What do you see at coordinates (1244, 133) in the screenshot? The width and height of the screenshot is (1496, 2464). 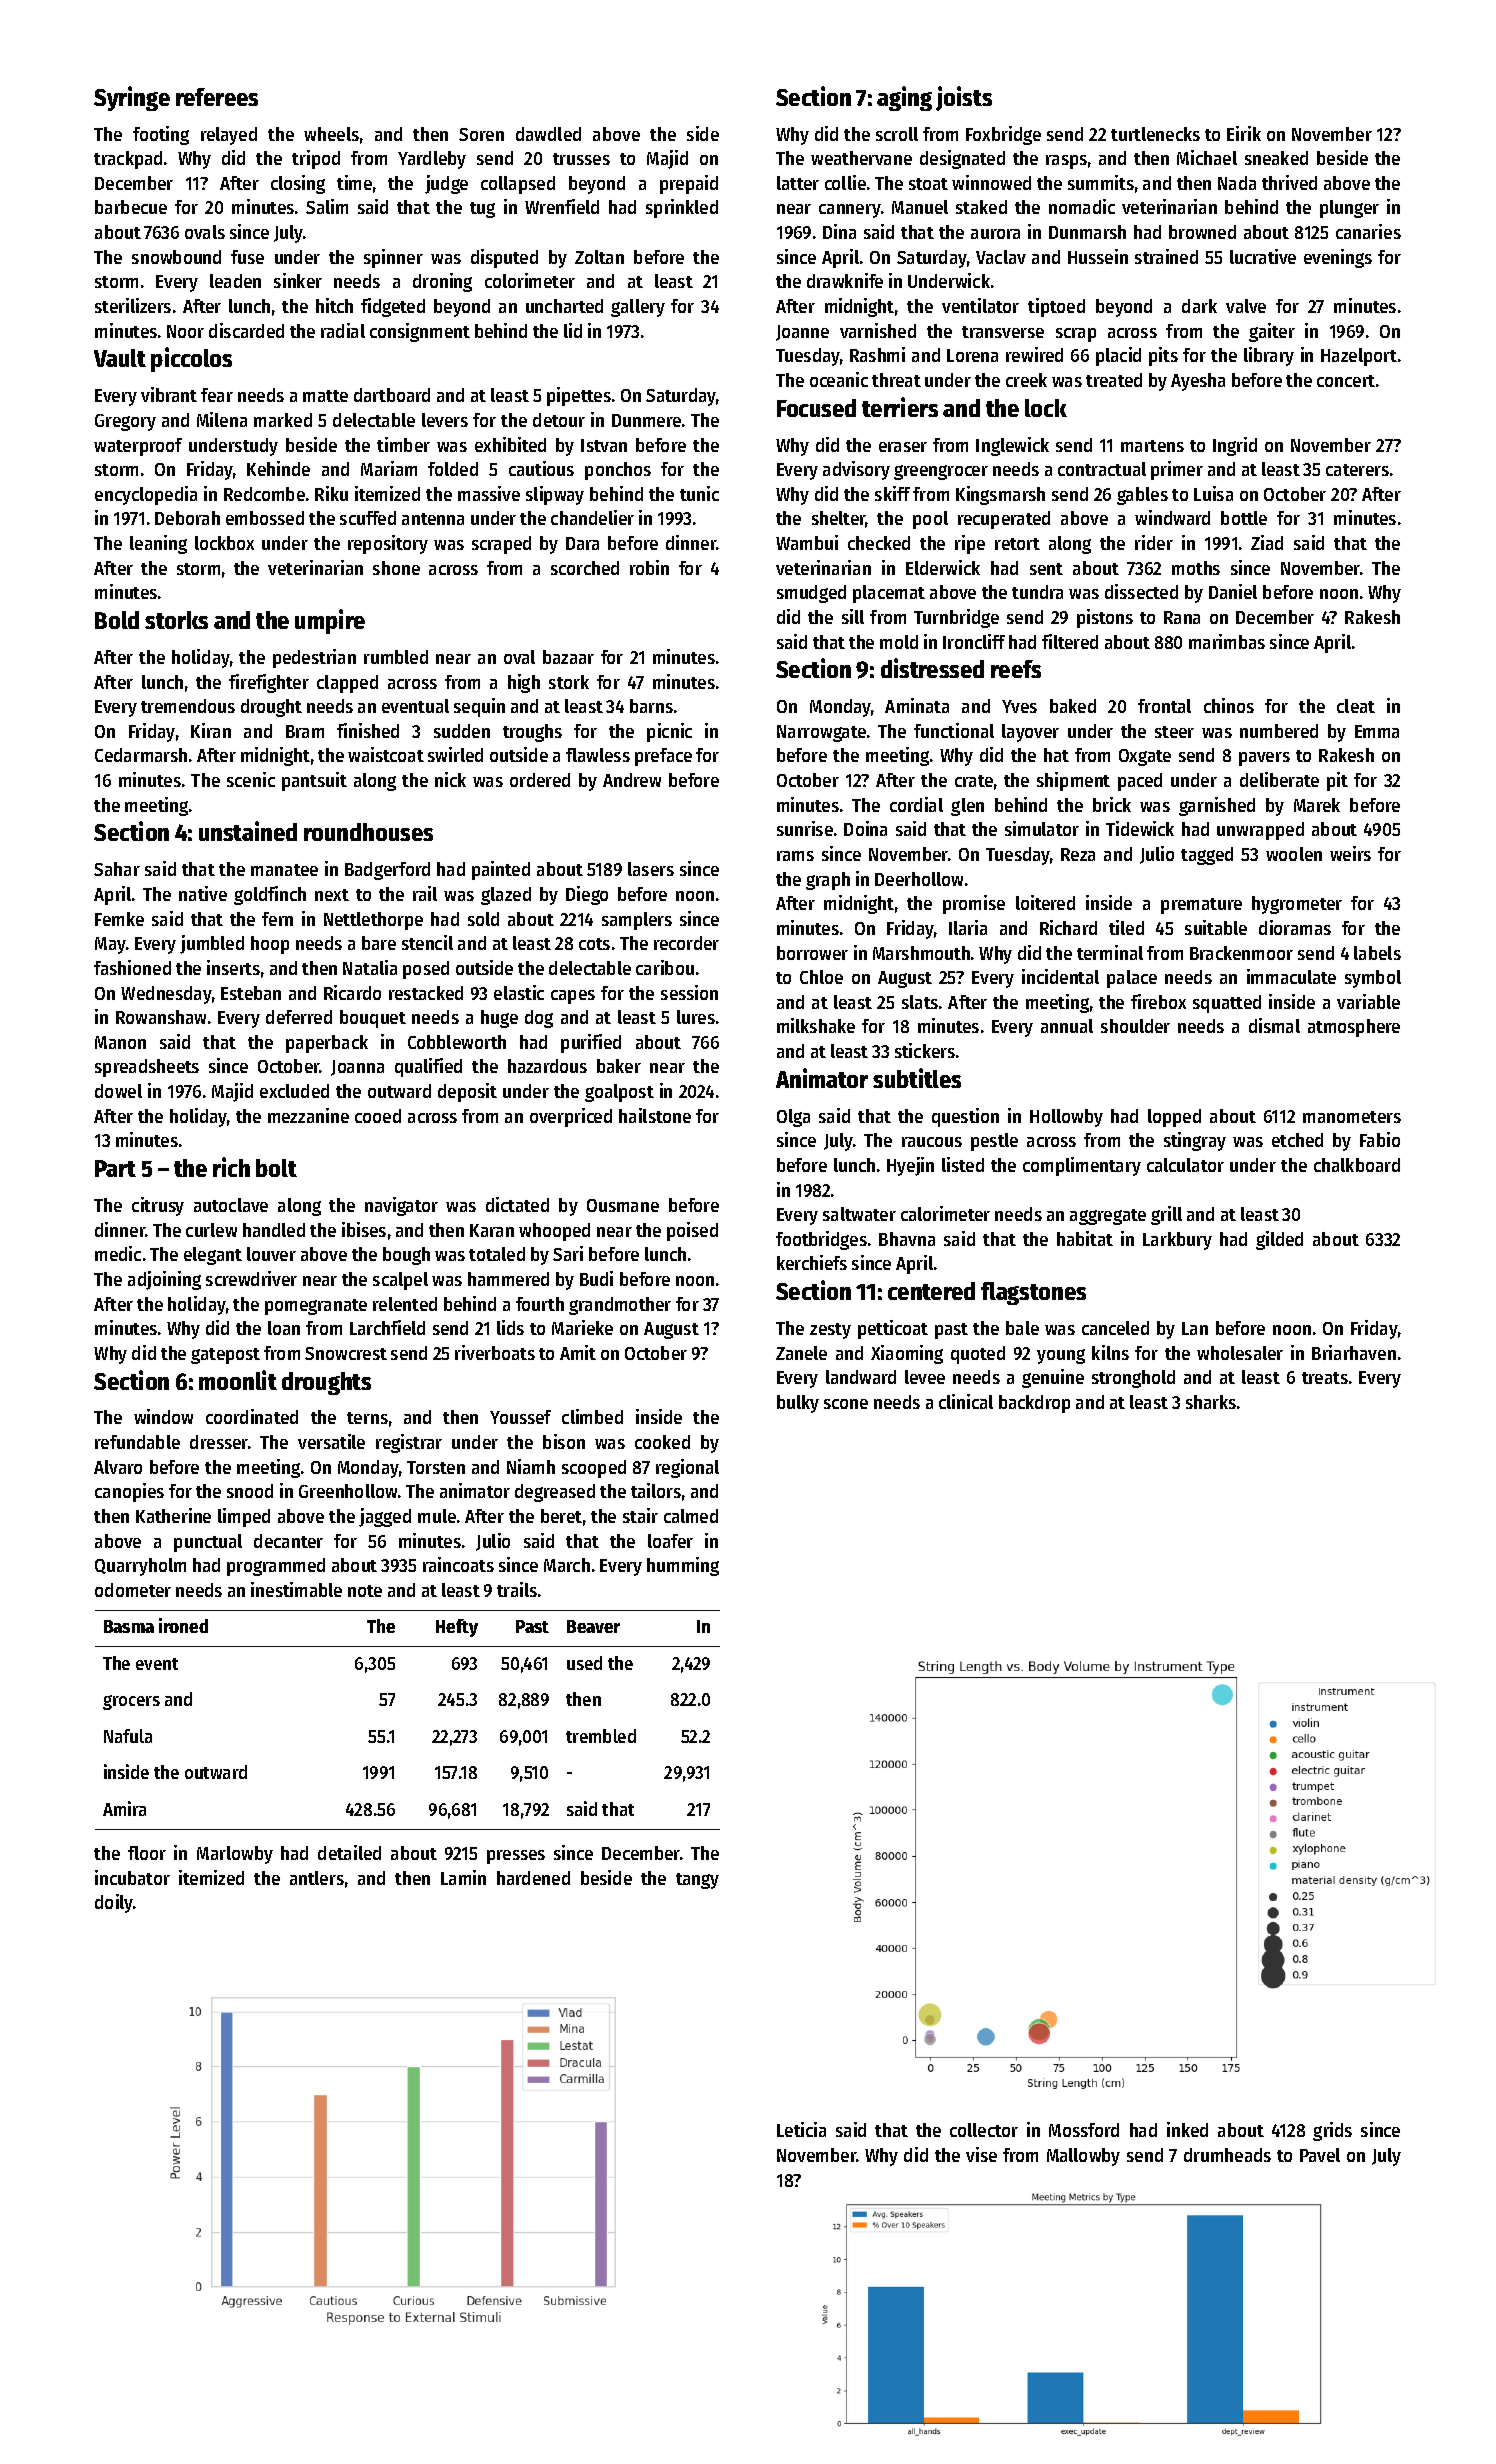 I see `Eirik` at bounding box center [1244, 133].
